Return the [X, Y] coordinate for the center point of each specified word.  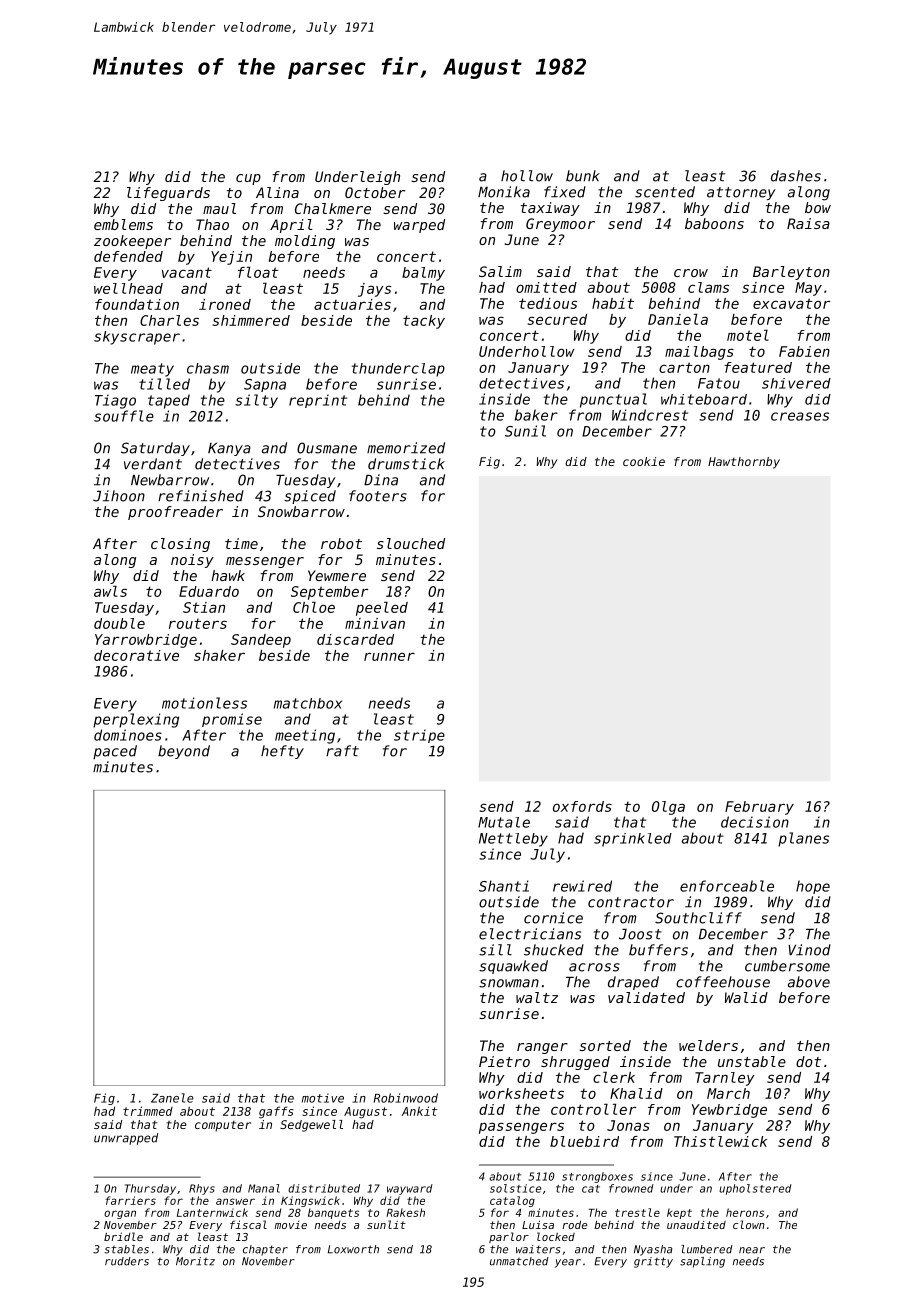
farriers [130, 1200]
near [752, 1250]
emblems [123, 224]
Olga [668, 808]
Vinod [809, 950]
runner [389, 656]
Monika [504, 192]
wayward [410, 1189]
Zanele [172, 1098]
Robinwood [406, 1098]
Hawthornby [744, 463]
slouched [411, 543]
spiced [310, 497]
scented [665, 192]
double [119, 623]
